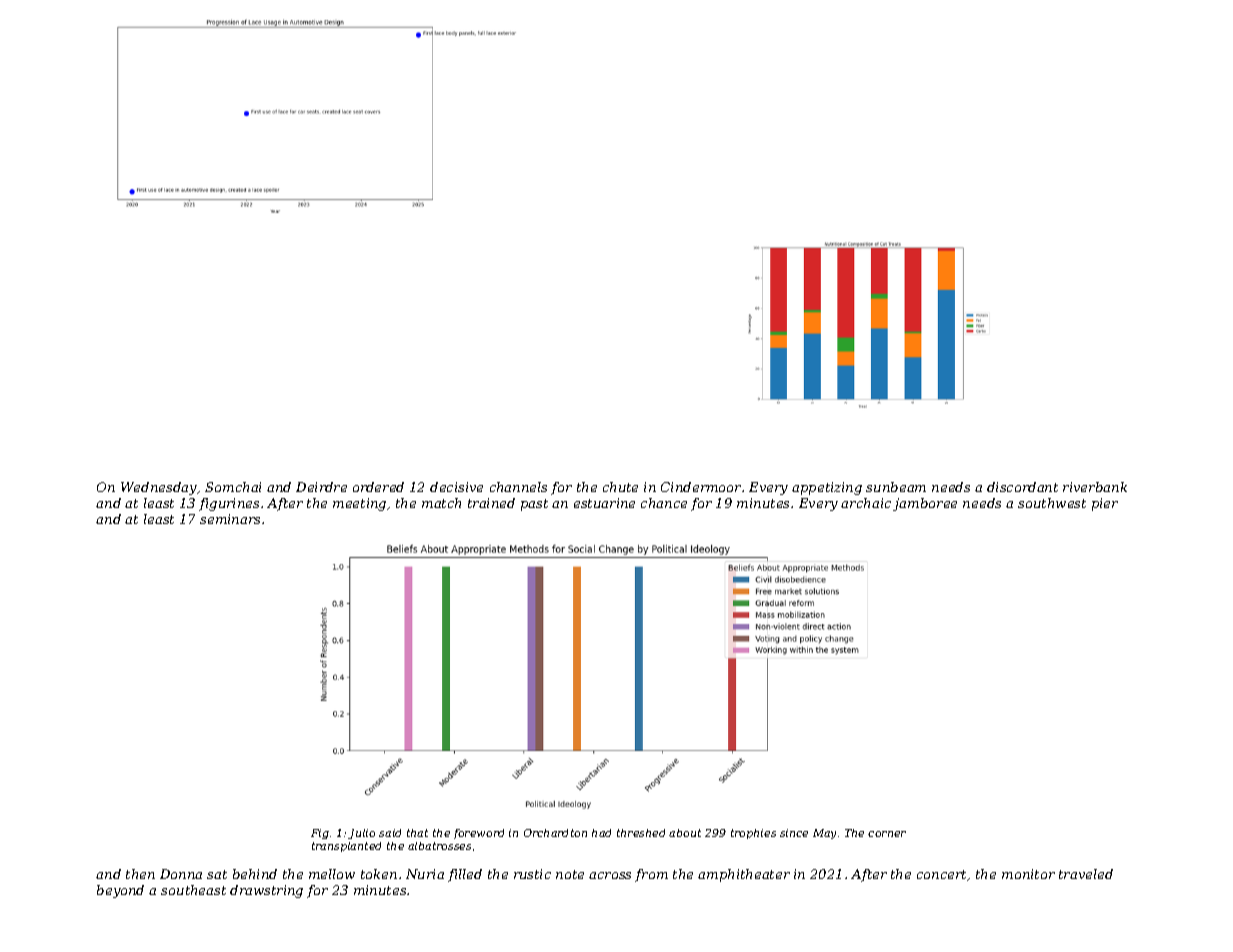  What do you see at coordinates (925, 504) in the document?
I see `jamboree` at bounding box center [925, 504].
